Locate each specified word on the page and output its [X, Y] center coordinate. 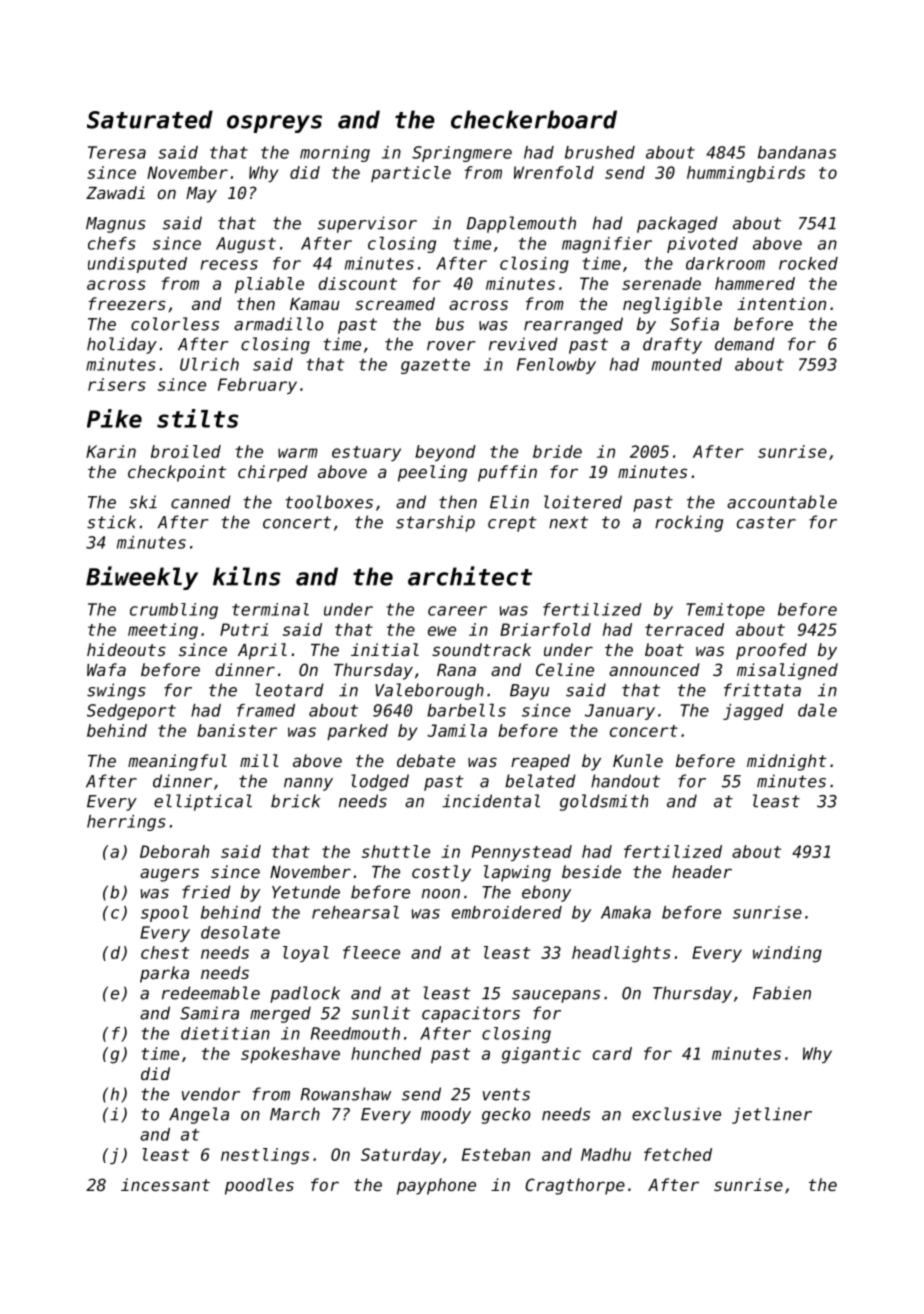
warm [298, 453]
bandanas [797, 152]
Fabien [782, 993]
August [246, 245]
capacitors [471, 1014]
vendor [211, 1094]
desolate [240, 932]
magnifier [607, 245]
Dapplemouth [521, 224]
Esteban [496, 1154]
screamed [395, 303]
